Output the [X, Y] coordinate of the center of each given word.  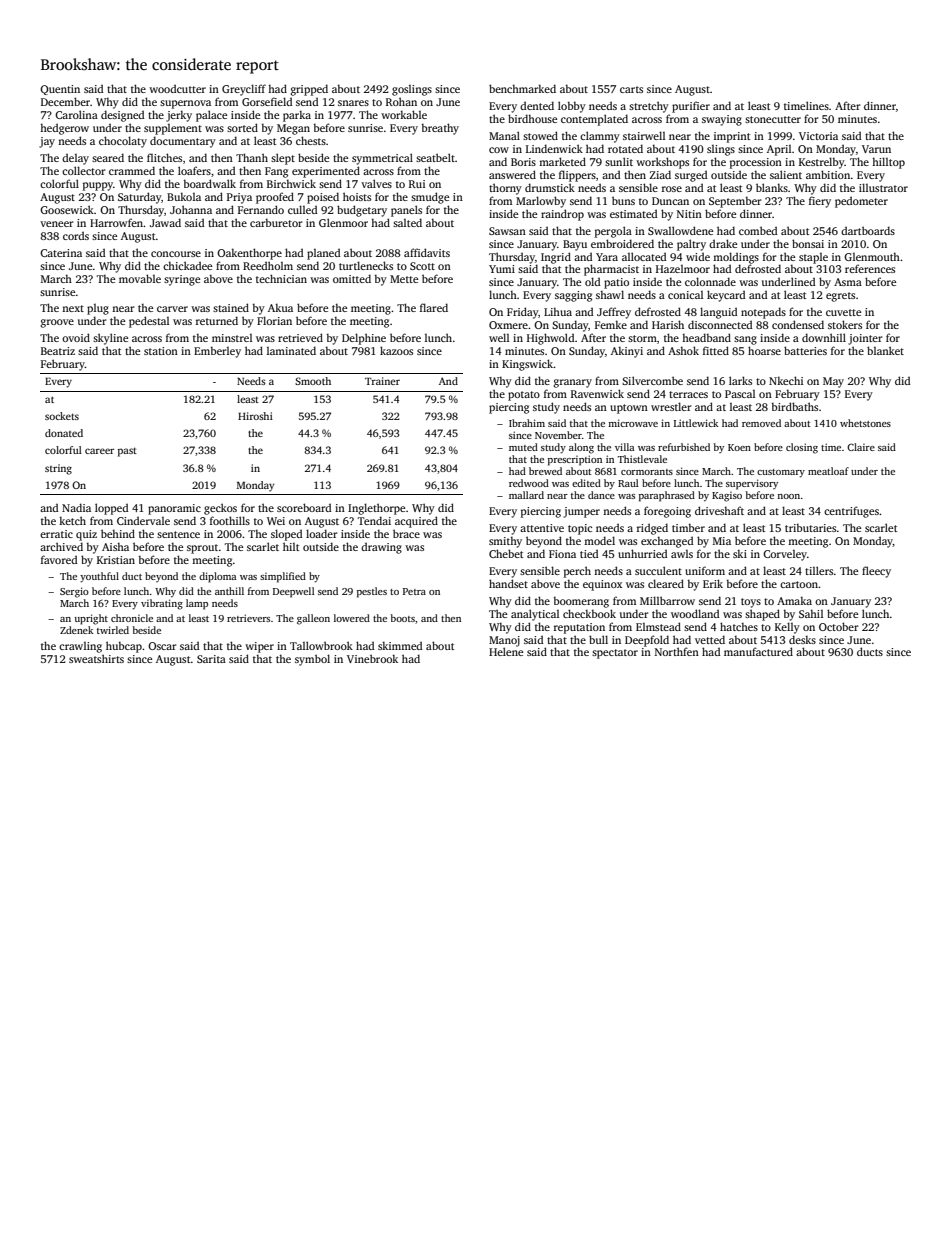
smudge [430, 198]
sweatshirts [96, 658]
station [161, 351]
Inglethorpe [376, 509]
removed [761, 423]
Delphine [364, 339]
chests [311, 140]
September [735, 202]
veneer [57, 224]
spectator [615, 654]
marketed [562, 161]
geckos [220, 509]
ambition [828, 174]
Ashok [683, 350]
